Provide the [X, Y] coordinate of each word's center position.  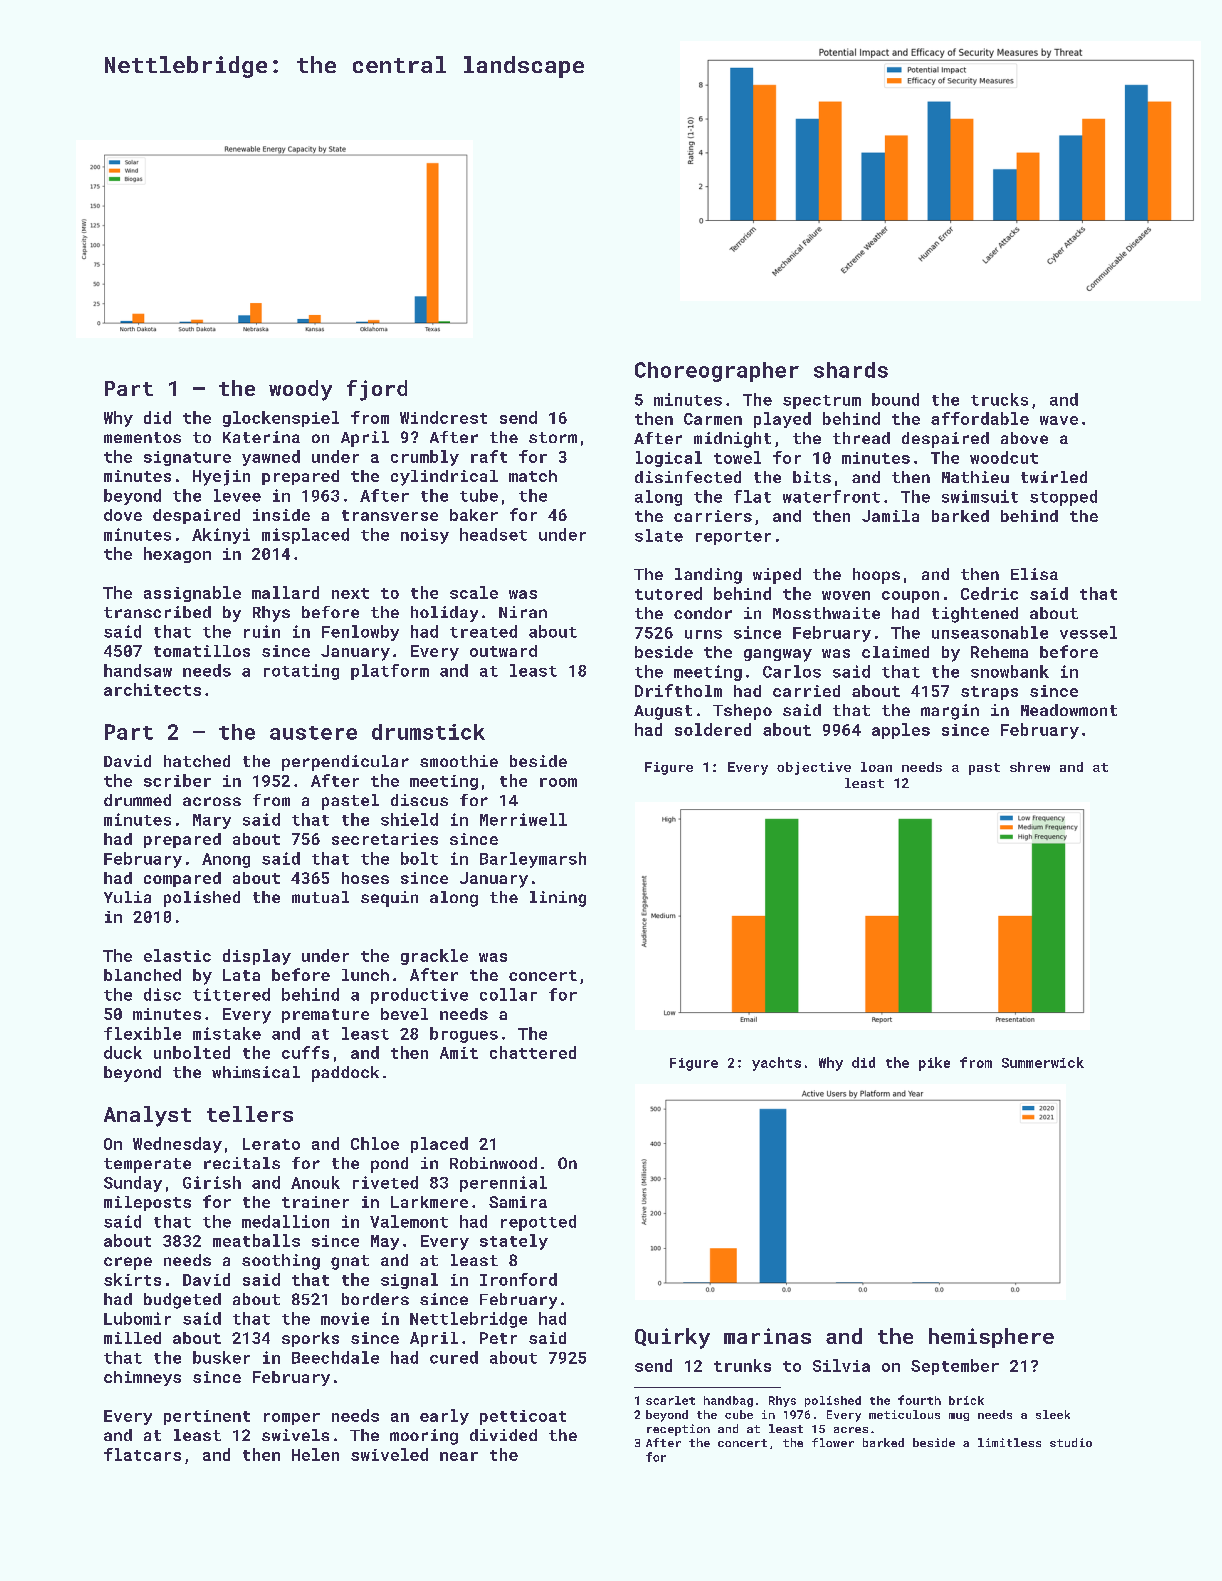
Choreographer [717, 372]
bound [895, 399]
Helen [315, 1454]
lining [558, 899]
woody [300, 390]
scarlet [670, 1400]
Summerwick [1043, 1062]
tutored [668, 593]
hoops [876, 576]
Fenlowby [360, 633]
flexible [142, 1033]
